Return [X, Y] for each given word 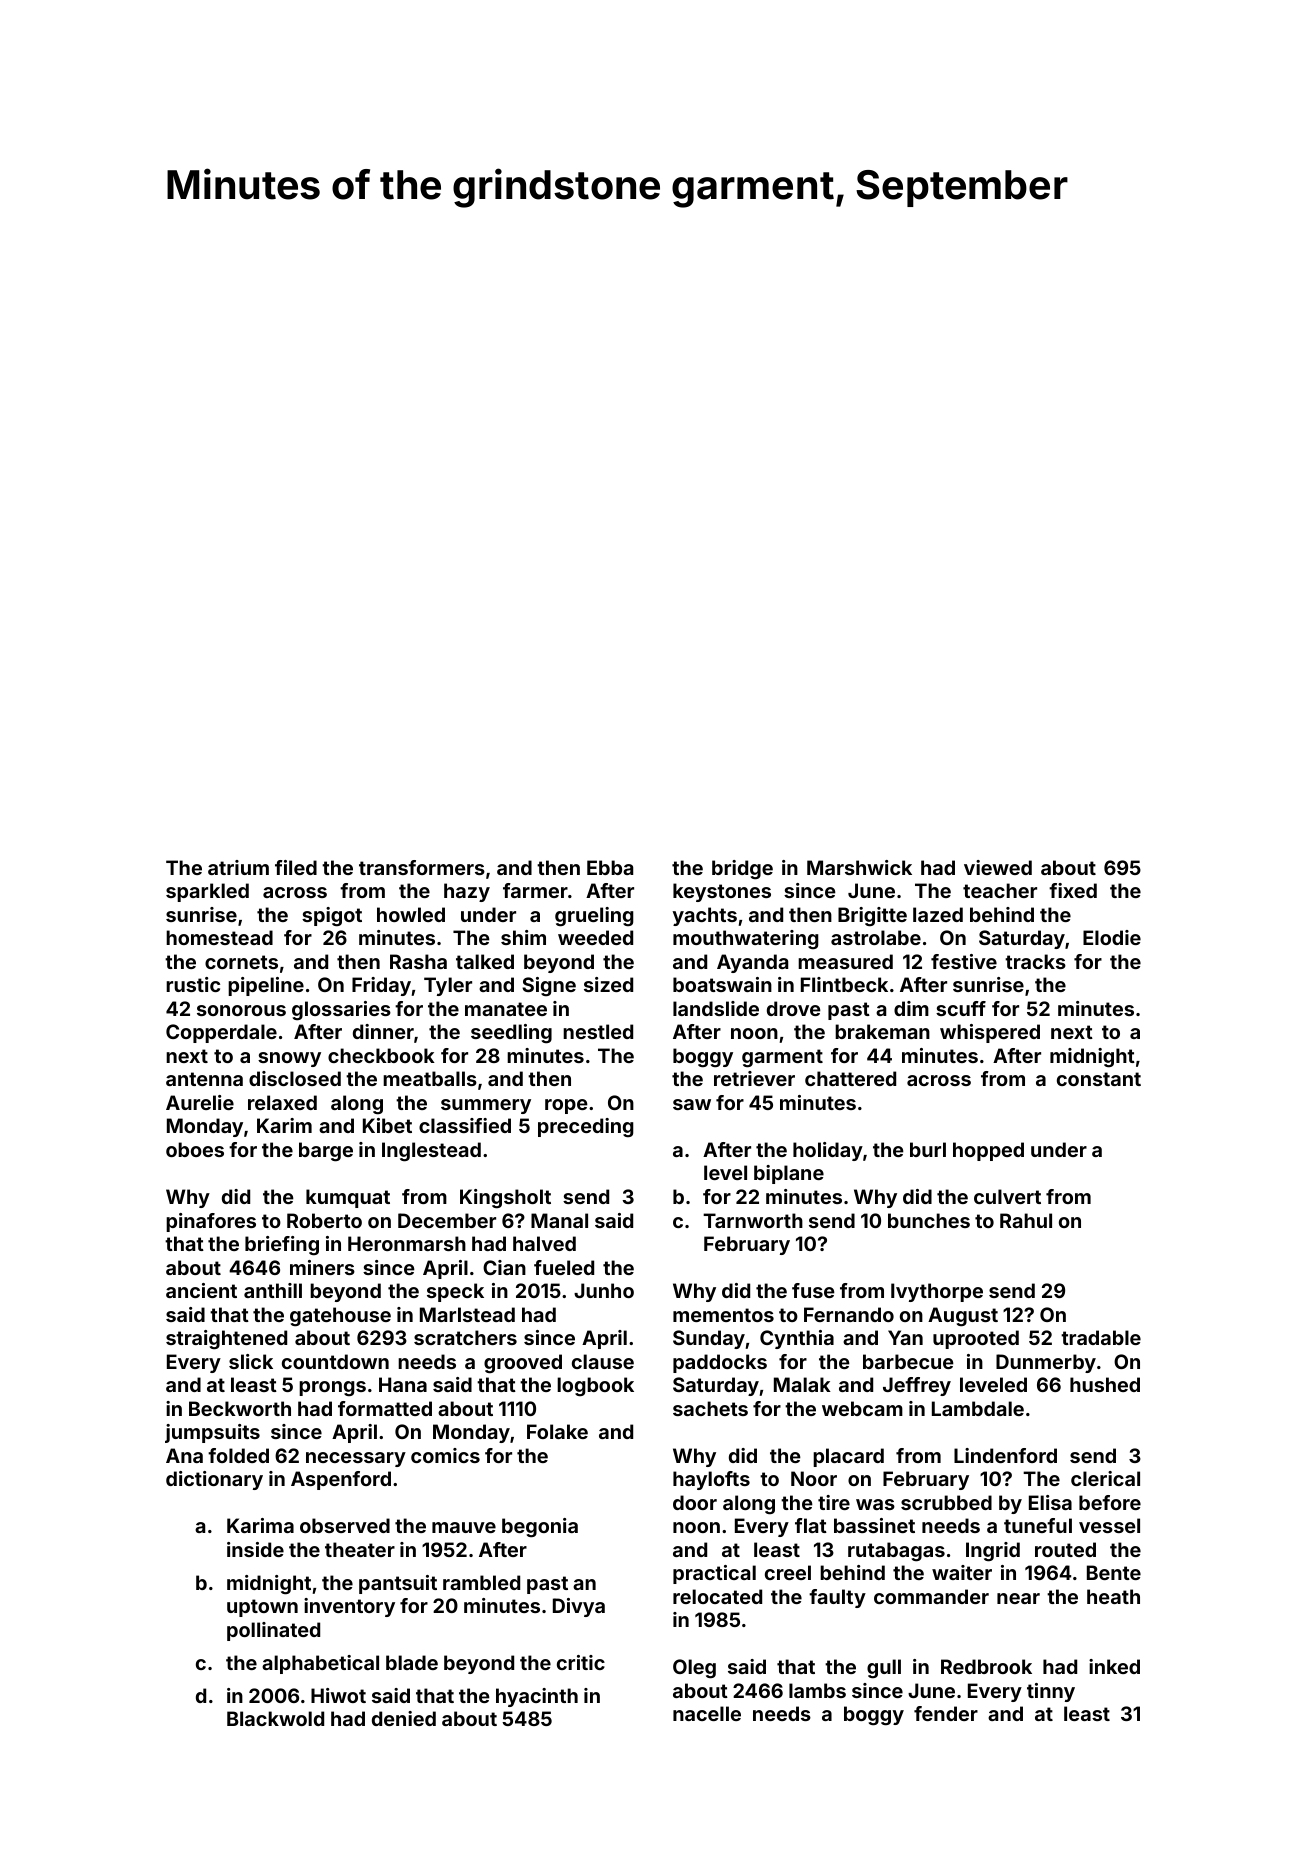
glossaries [341, 1011]
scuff [961, 1008]
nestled [598, 1031]
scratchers [465, 1337]
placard [848, 1457]
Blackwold [275, 1718]
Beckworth [240, 1408]
